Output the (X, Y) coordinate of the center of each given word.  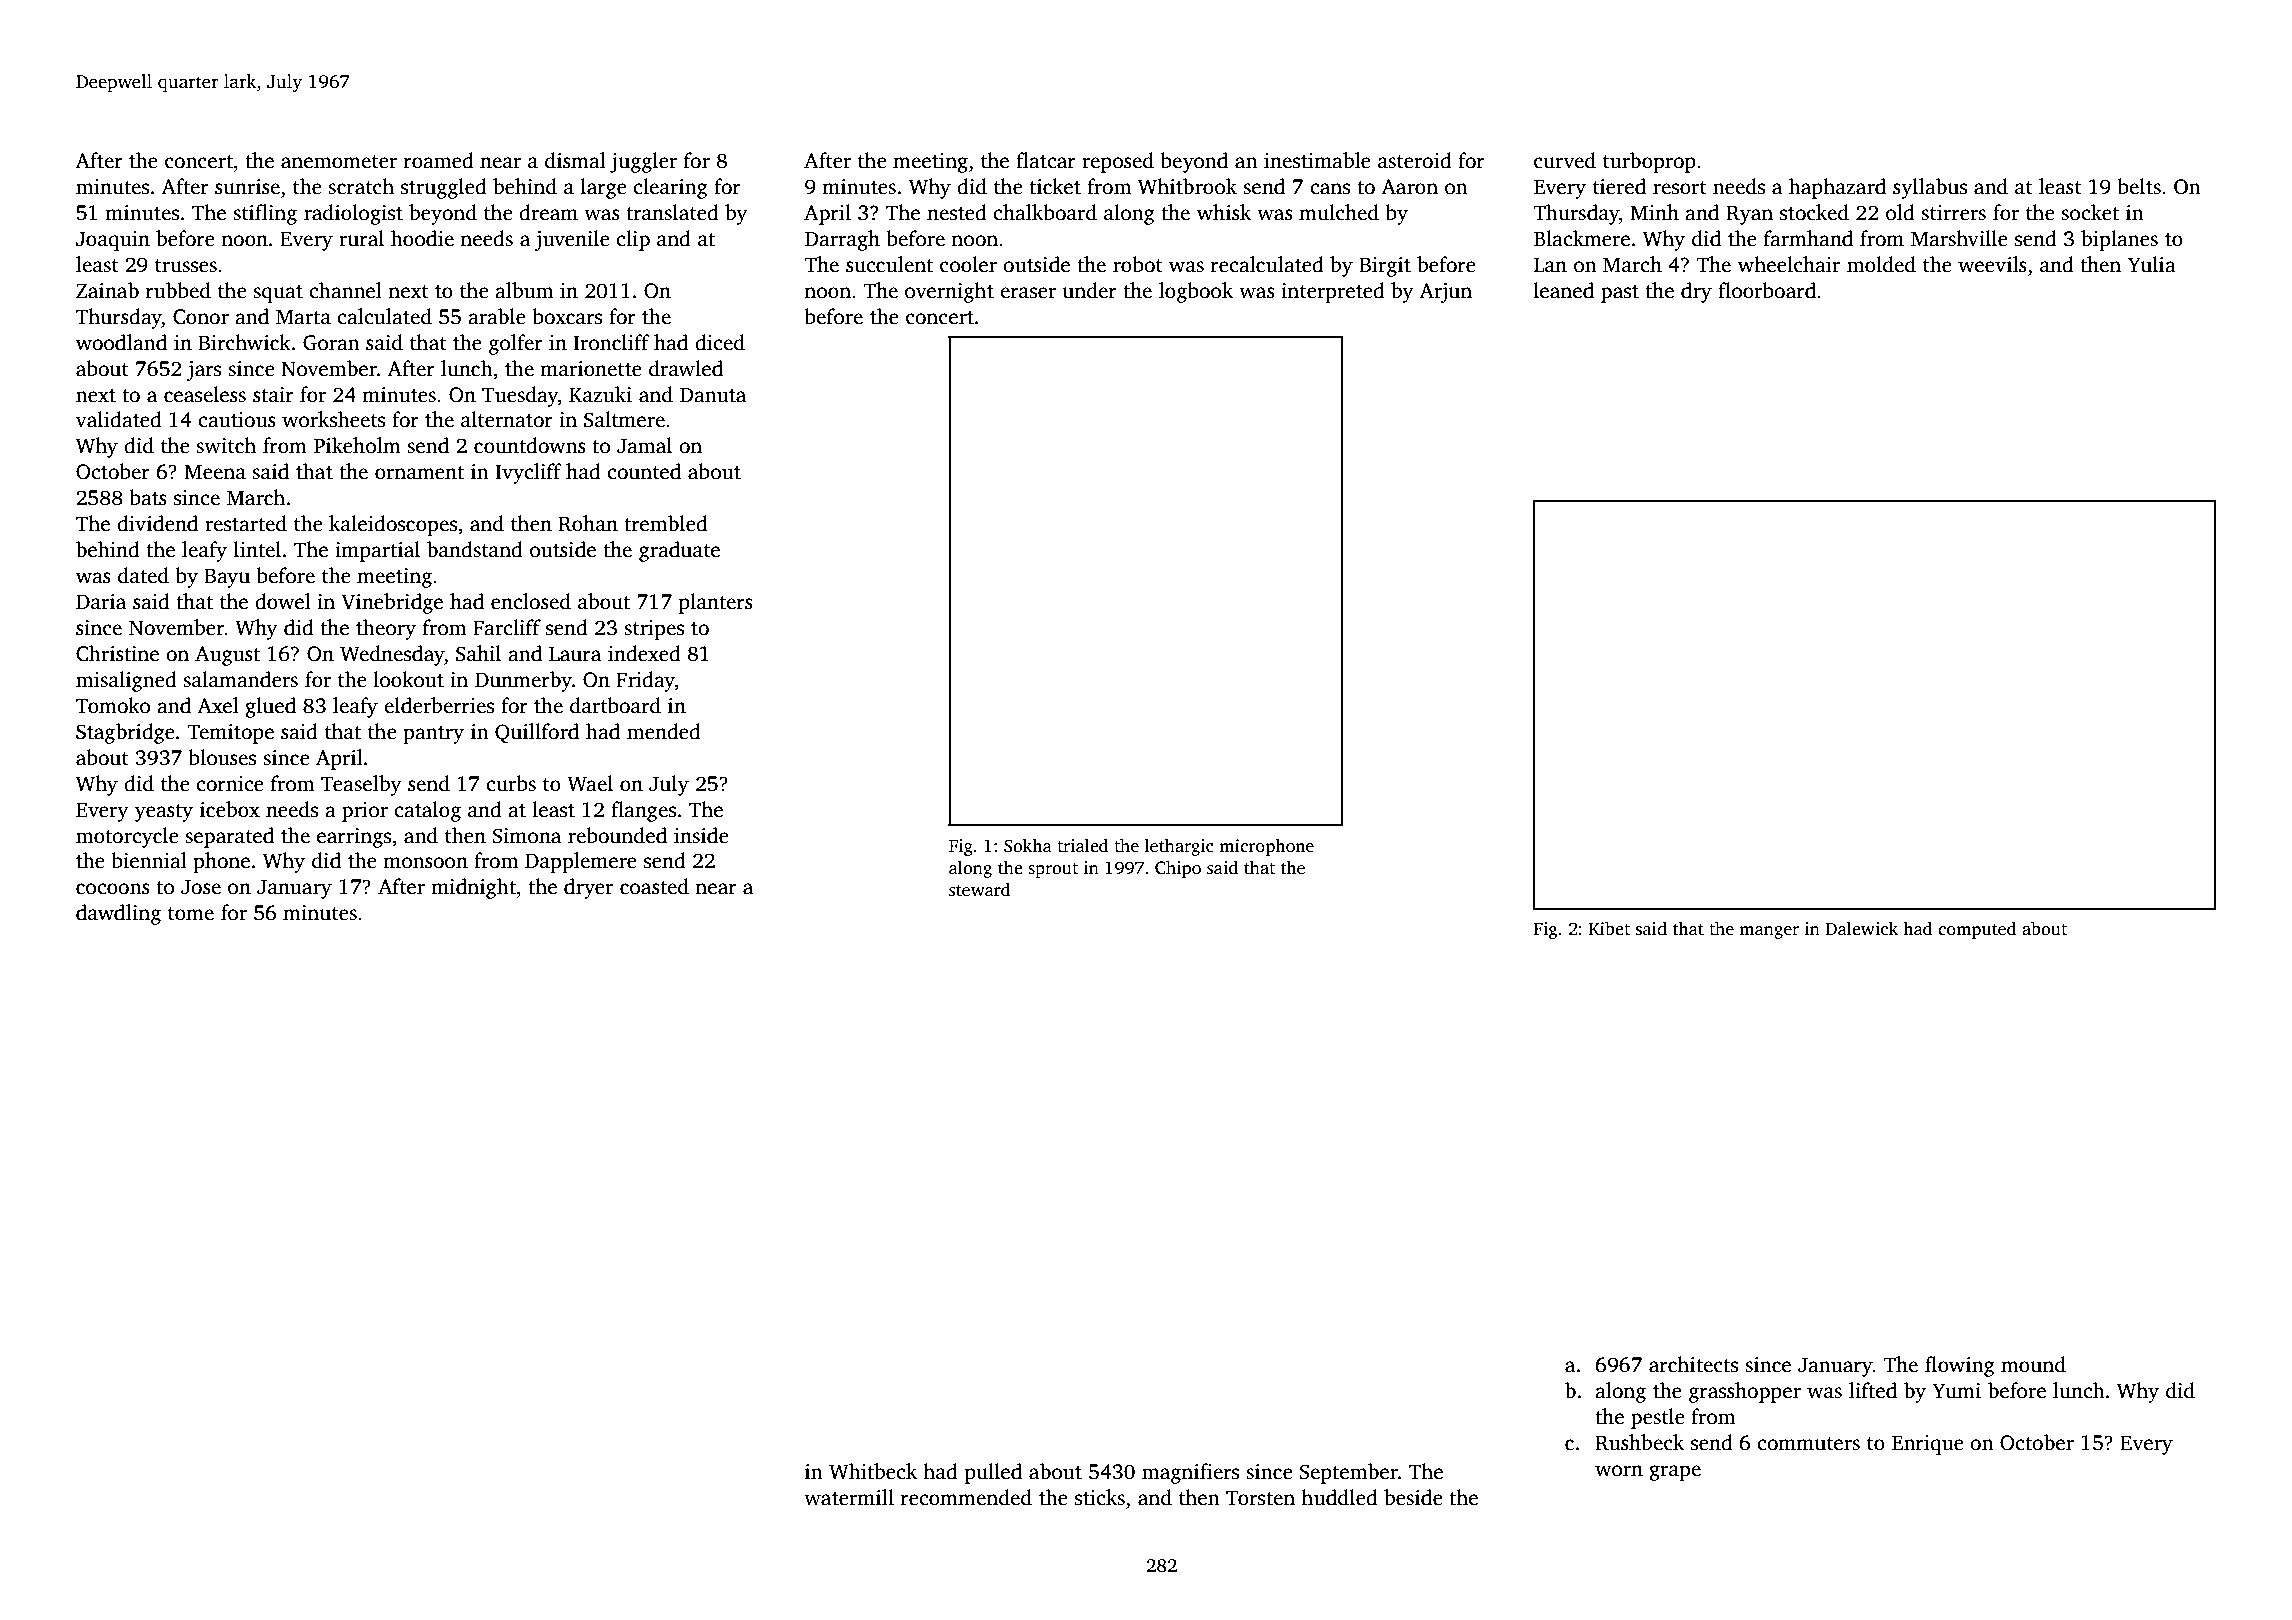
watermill (849, 1497)
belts (2139, 186)
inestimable (1317, 160)
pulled (993, 1473)
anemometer (339, 162)
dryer (588, 888)
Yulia (2152, 264)
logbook (1196, 292)
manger (1769, 932)
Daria (101, 602)
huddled (1339, 1497)
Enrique (1928, 1445)
